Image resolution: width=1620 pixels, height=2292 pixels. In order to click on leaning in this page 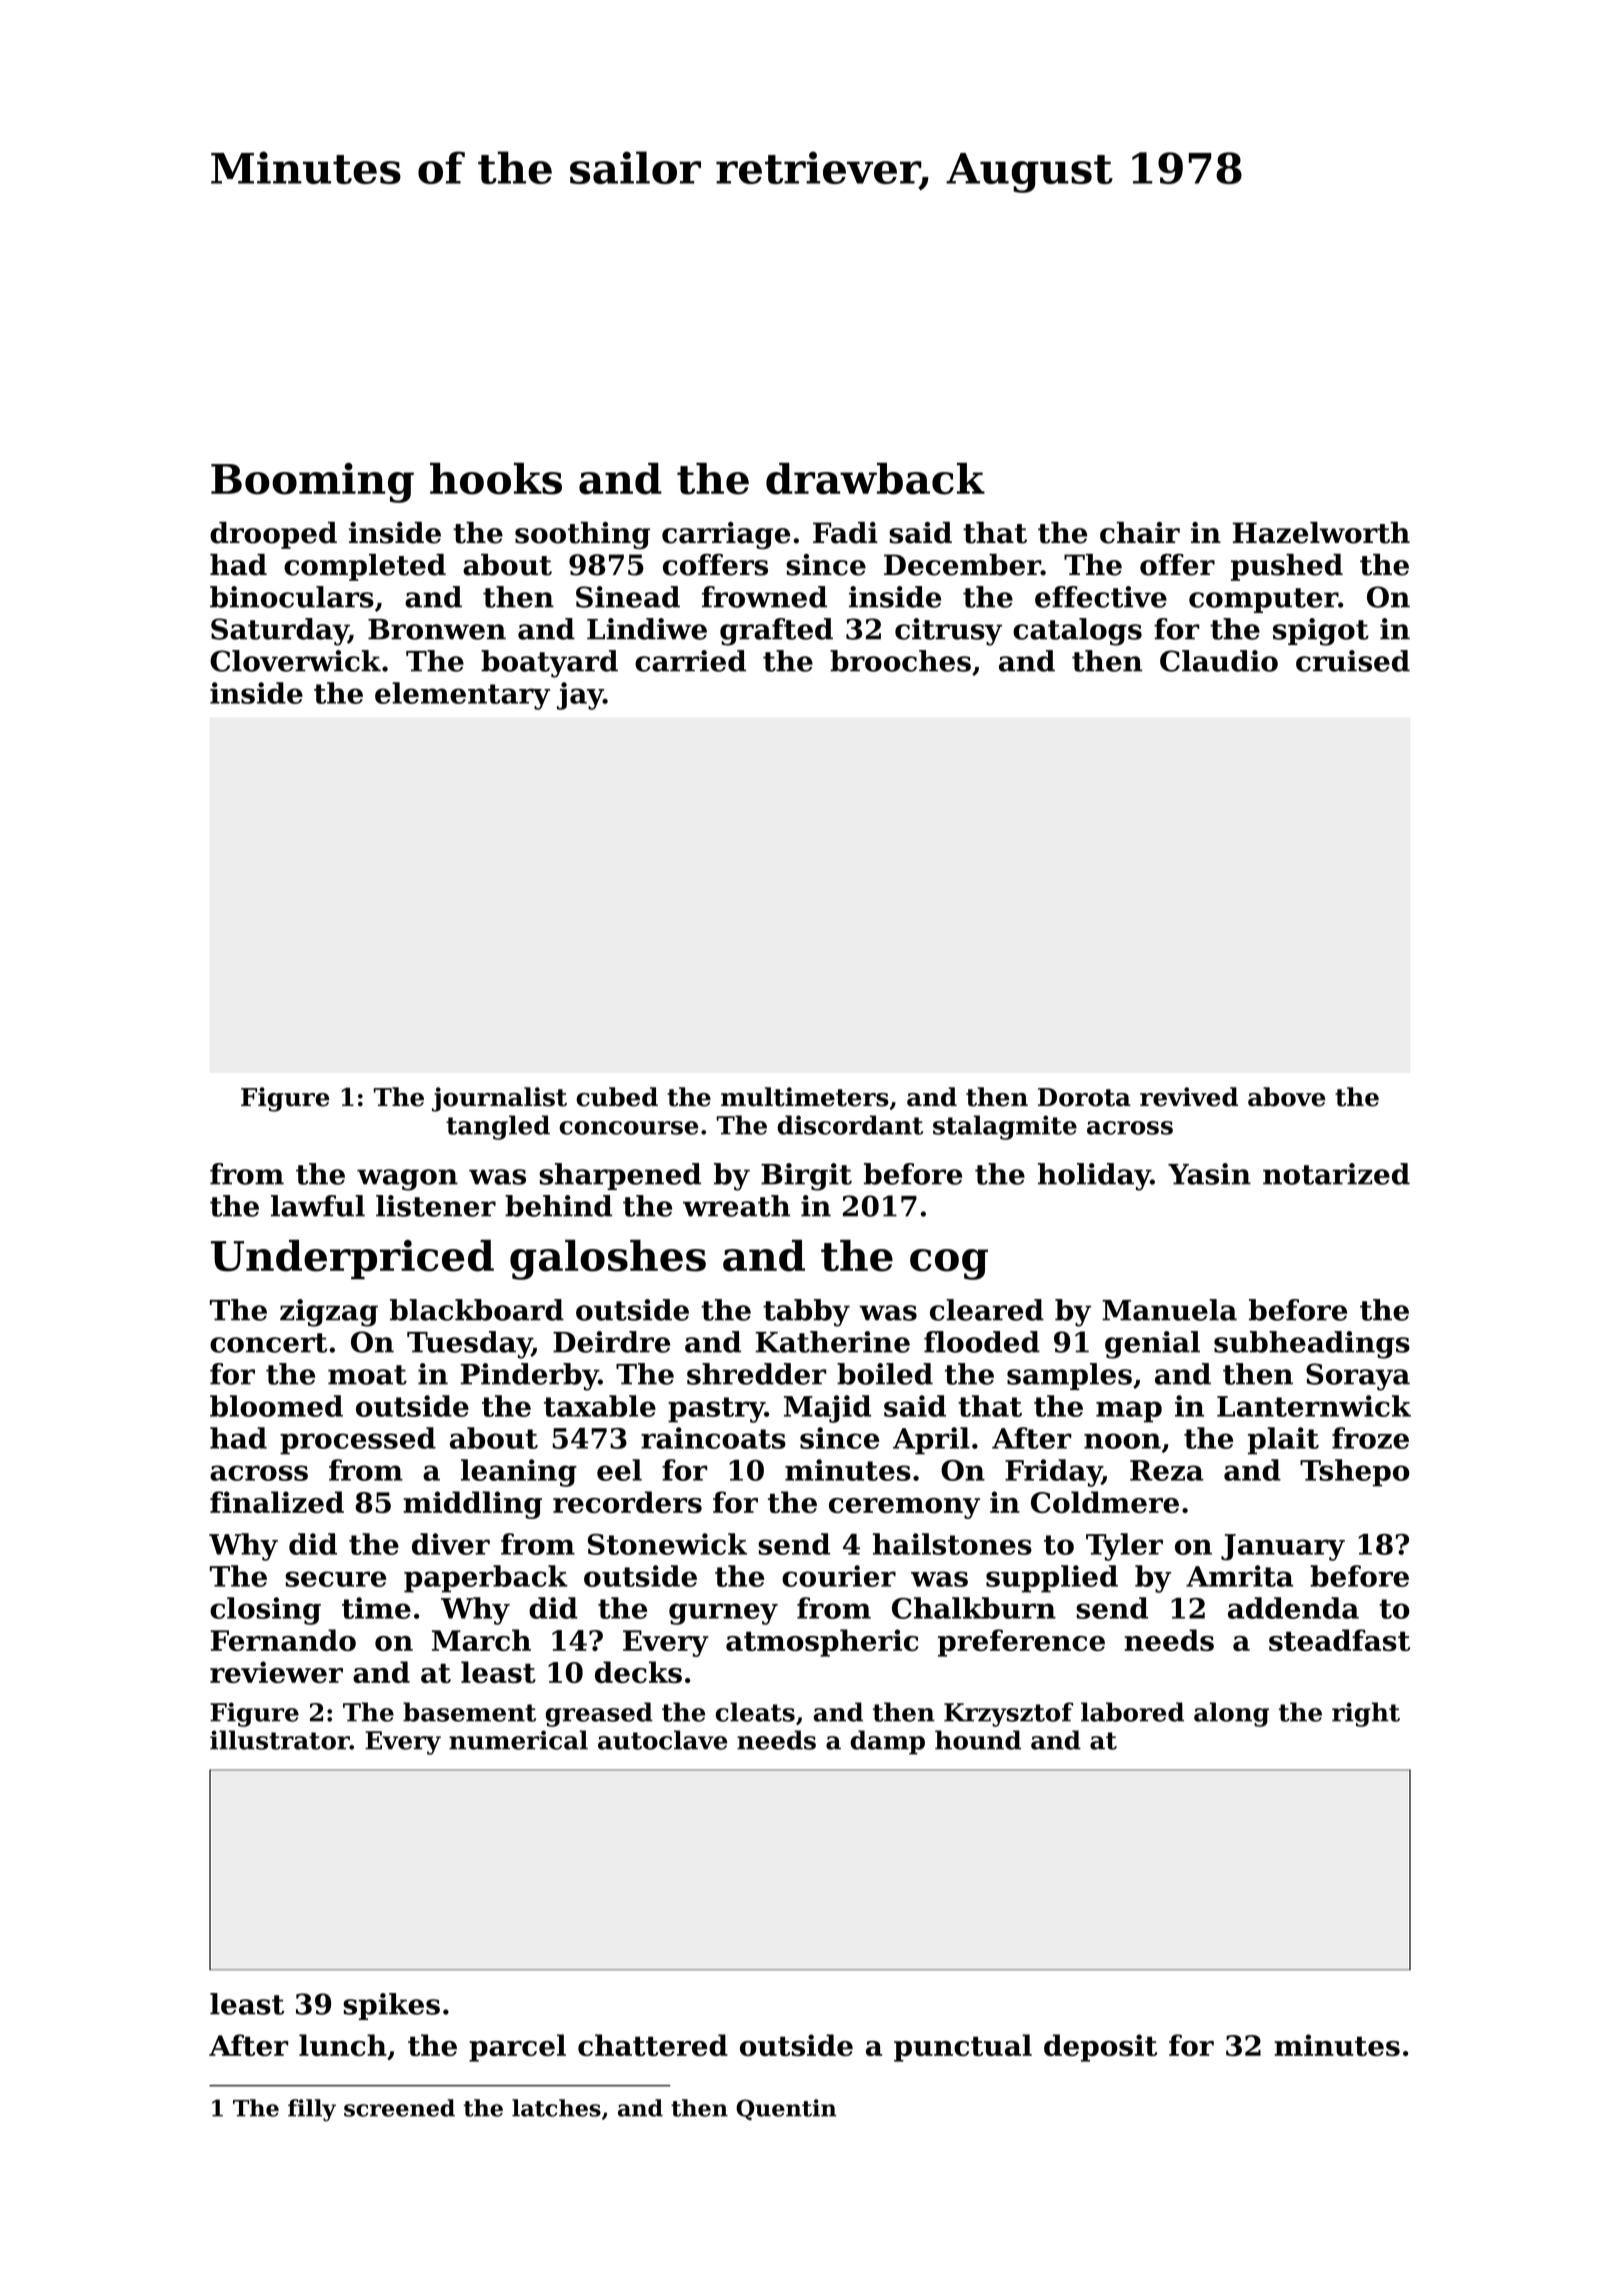, I will do `click(519, 1473)`.
